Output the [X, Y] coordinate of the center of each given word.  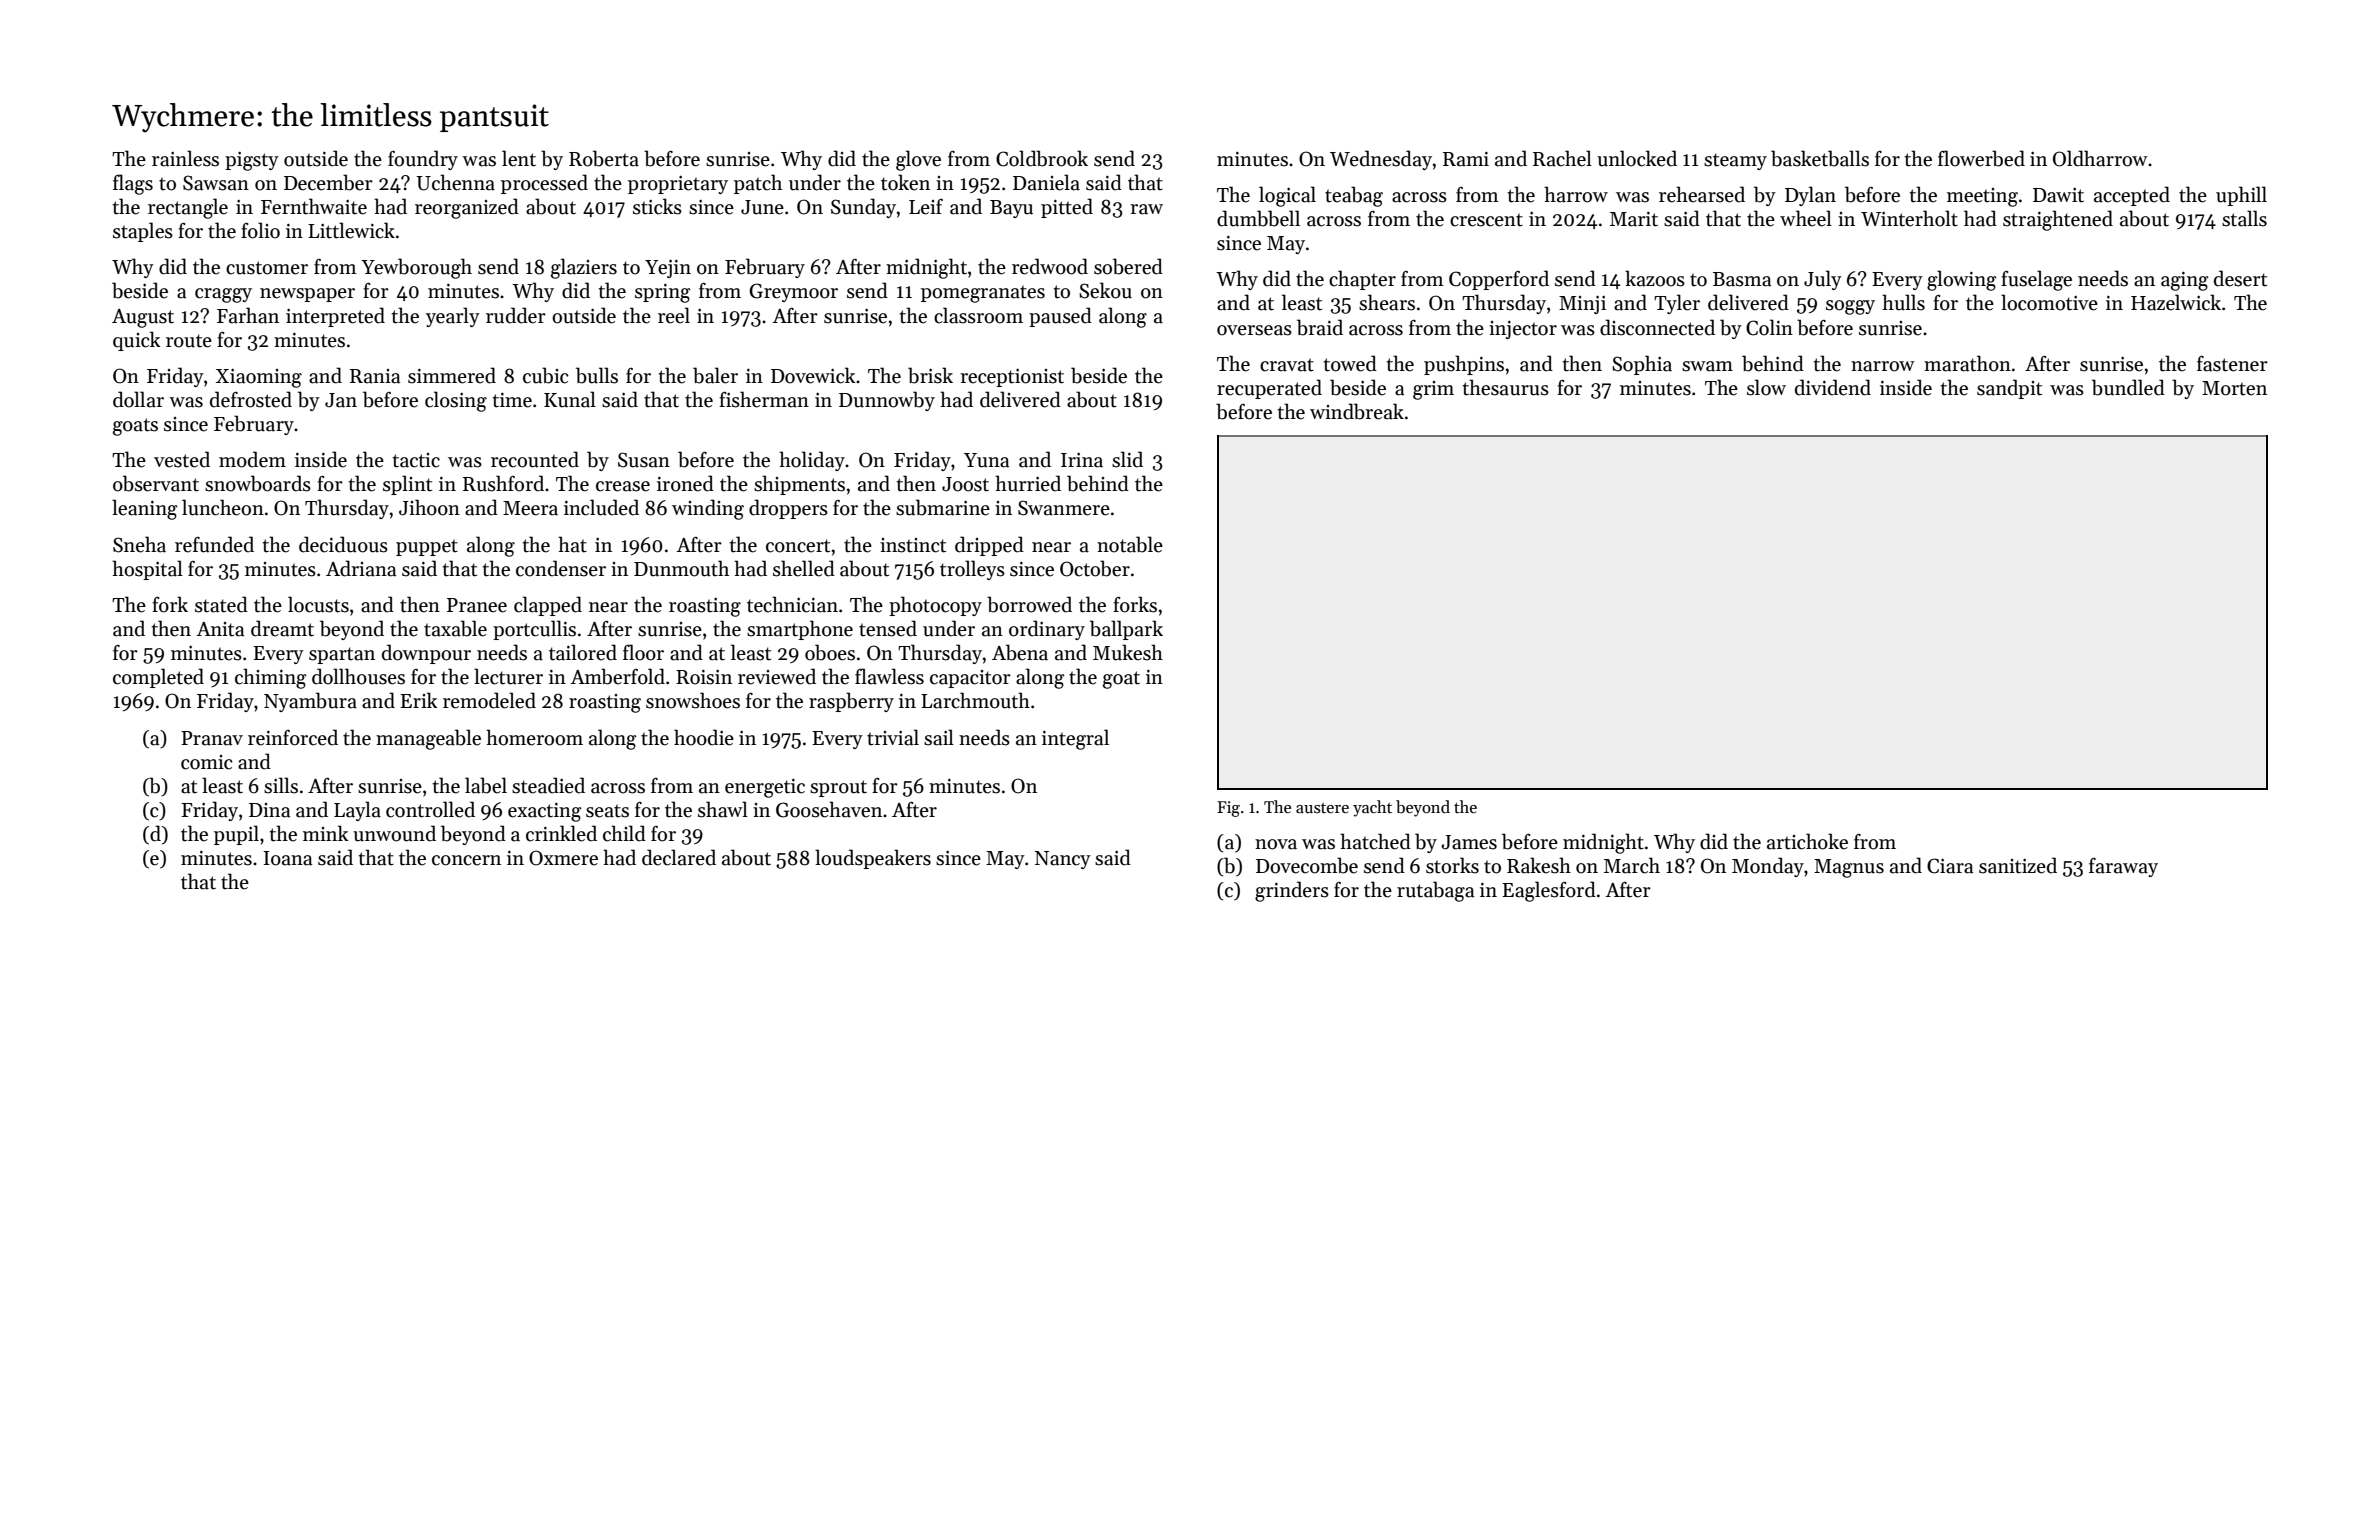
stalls [2244, 218]
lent [519, 158]
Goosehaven [829, 809]
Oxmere [563, 858]
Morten [2234, 388]
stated [221, 604]
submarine [943, 507]
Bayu [1011, 209]
